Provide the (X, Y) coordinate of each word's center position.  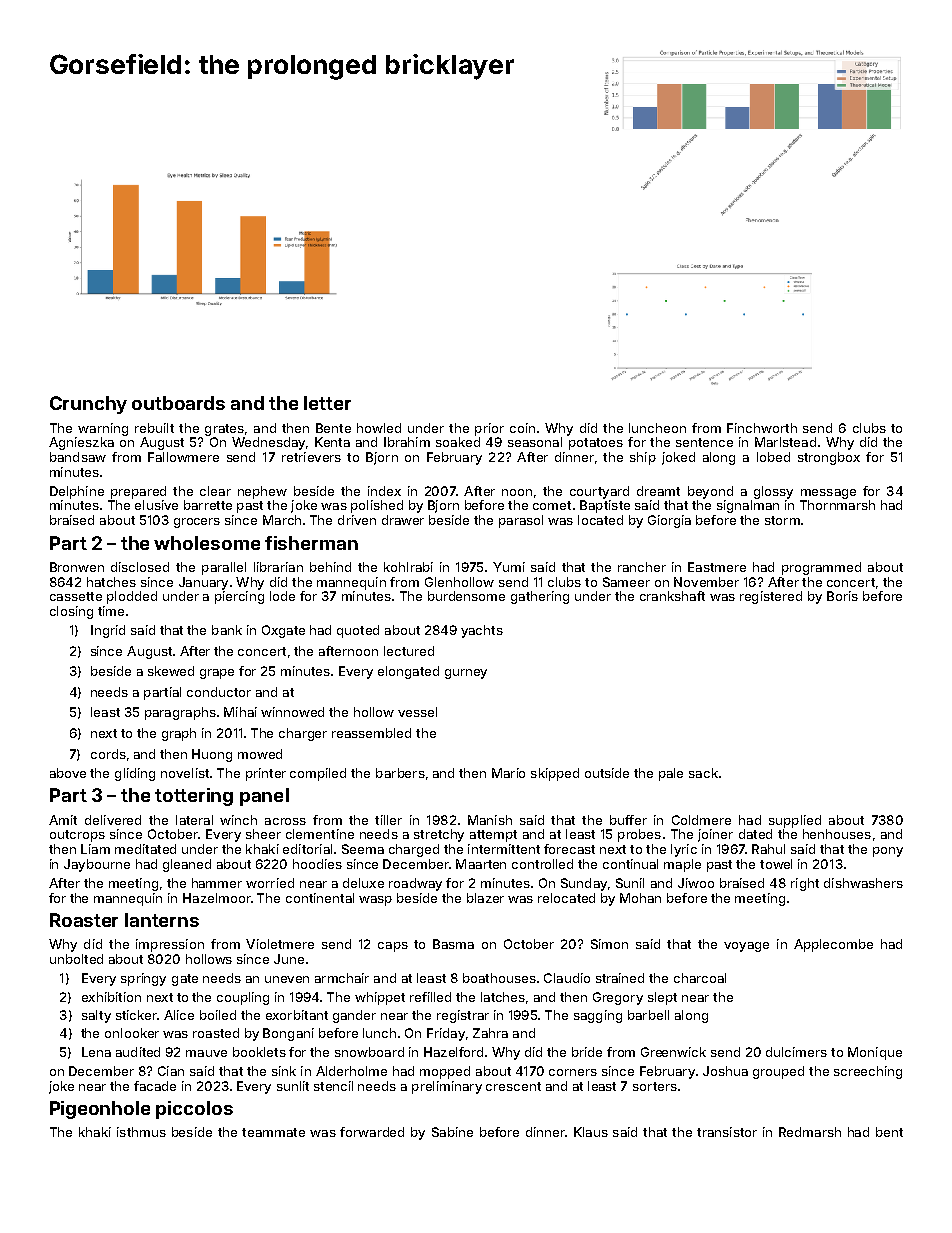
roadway (415, 884)
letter (327, 403)
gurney (466, 674)
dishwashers (863, 883)
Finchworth (762, 428)
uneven (287, 979)
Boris (842, 596)
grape (217, 674)
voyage (746, 947)
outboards (178, 403)
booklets (259, 1052)
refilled (430, 997)
